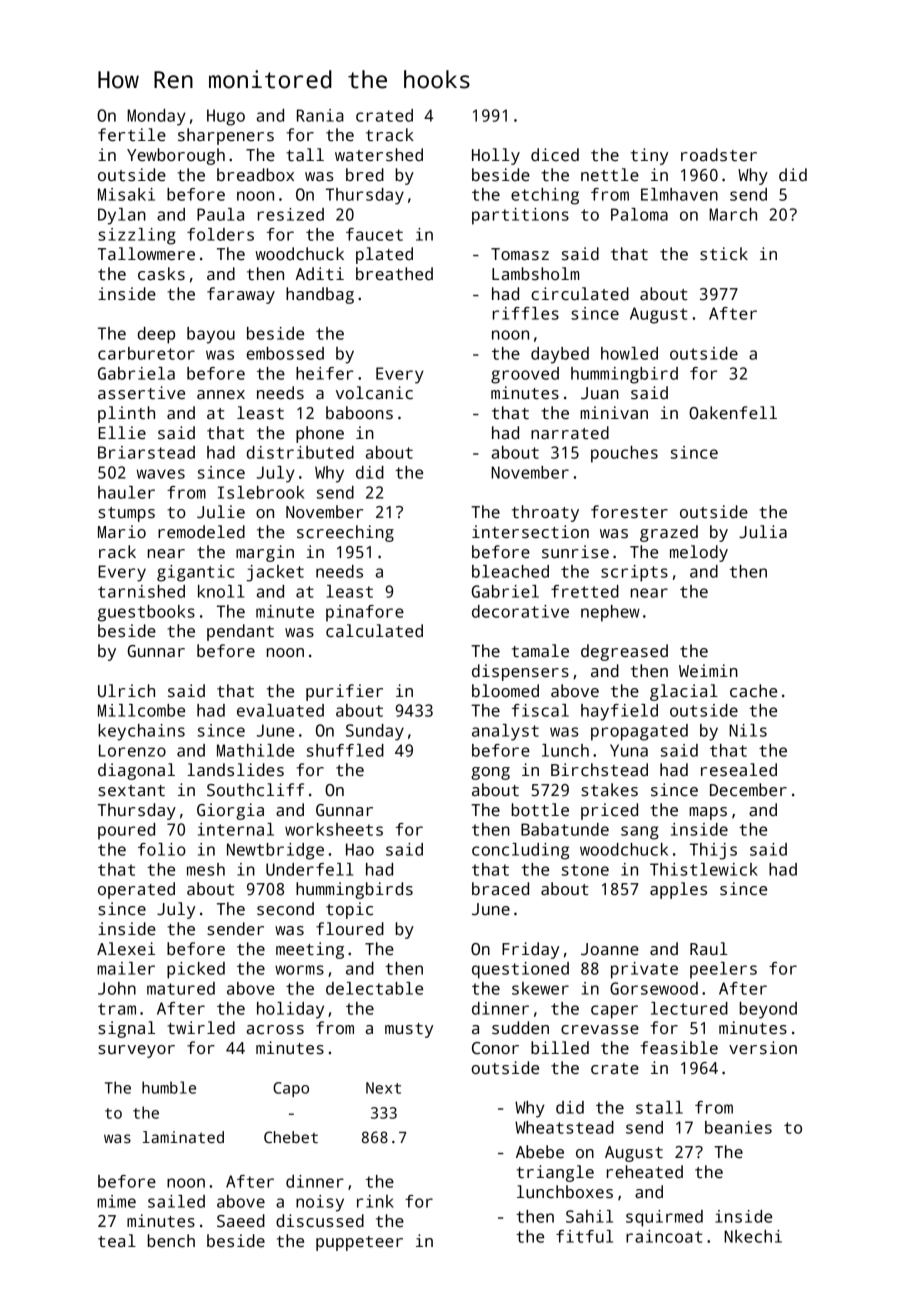 This document has height=1316, width=908. I want to click on humble, so click(169, 1087).
